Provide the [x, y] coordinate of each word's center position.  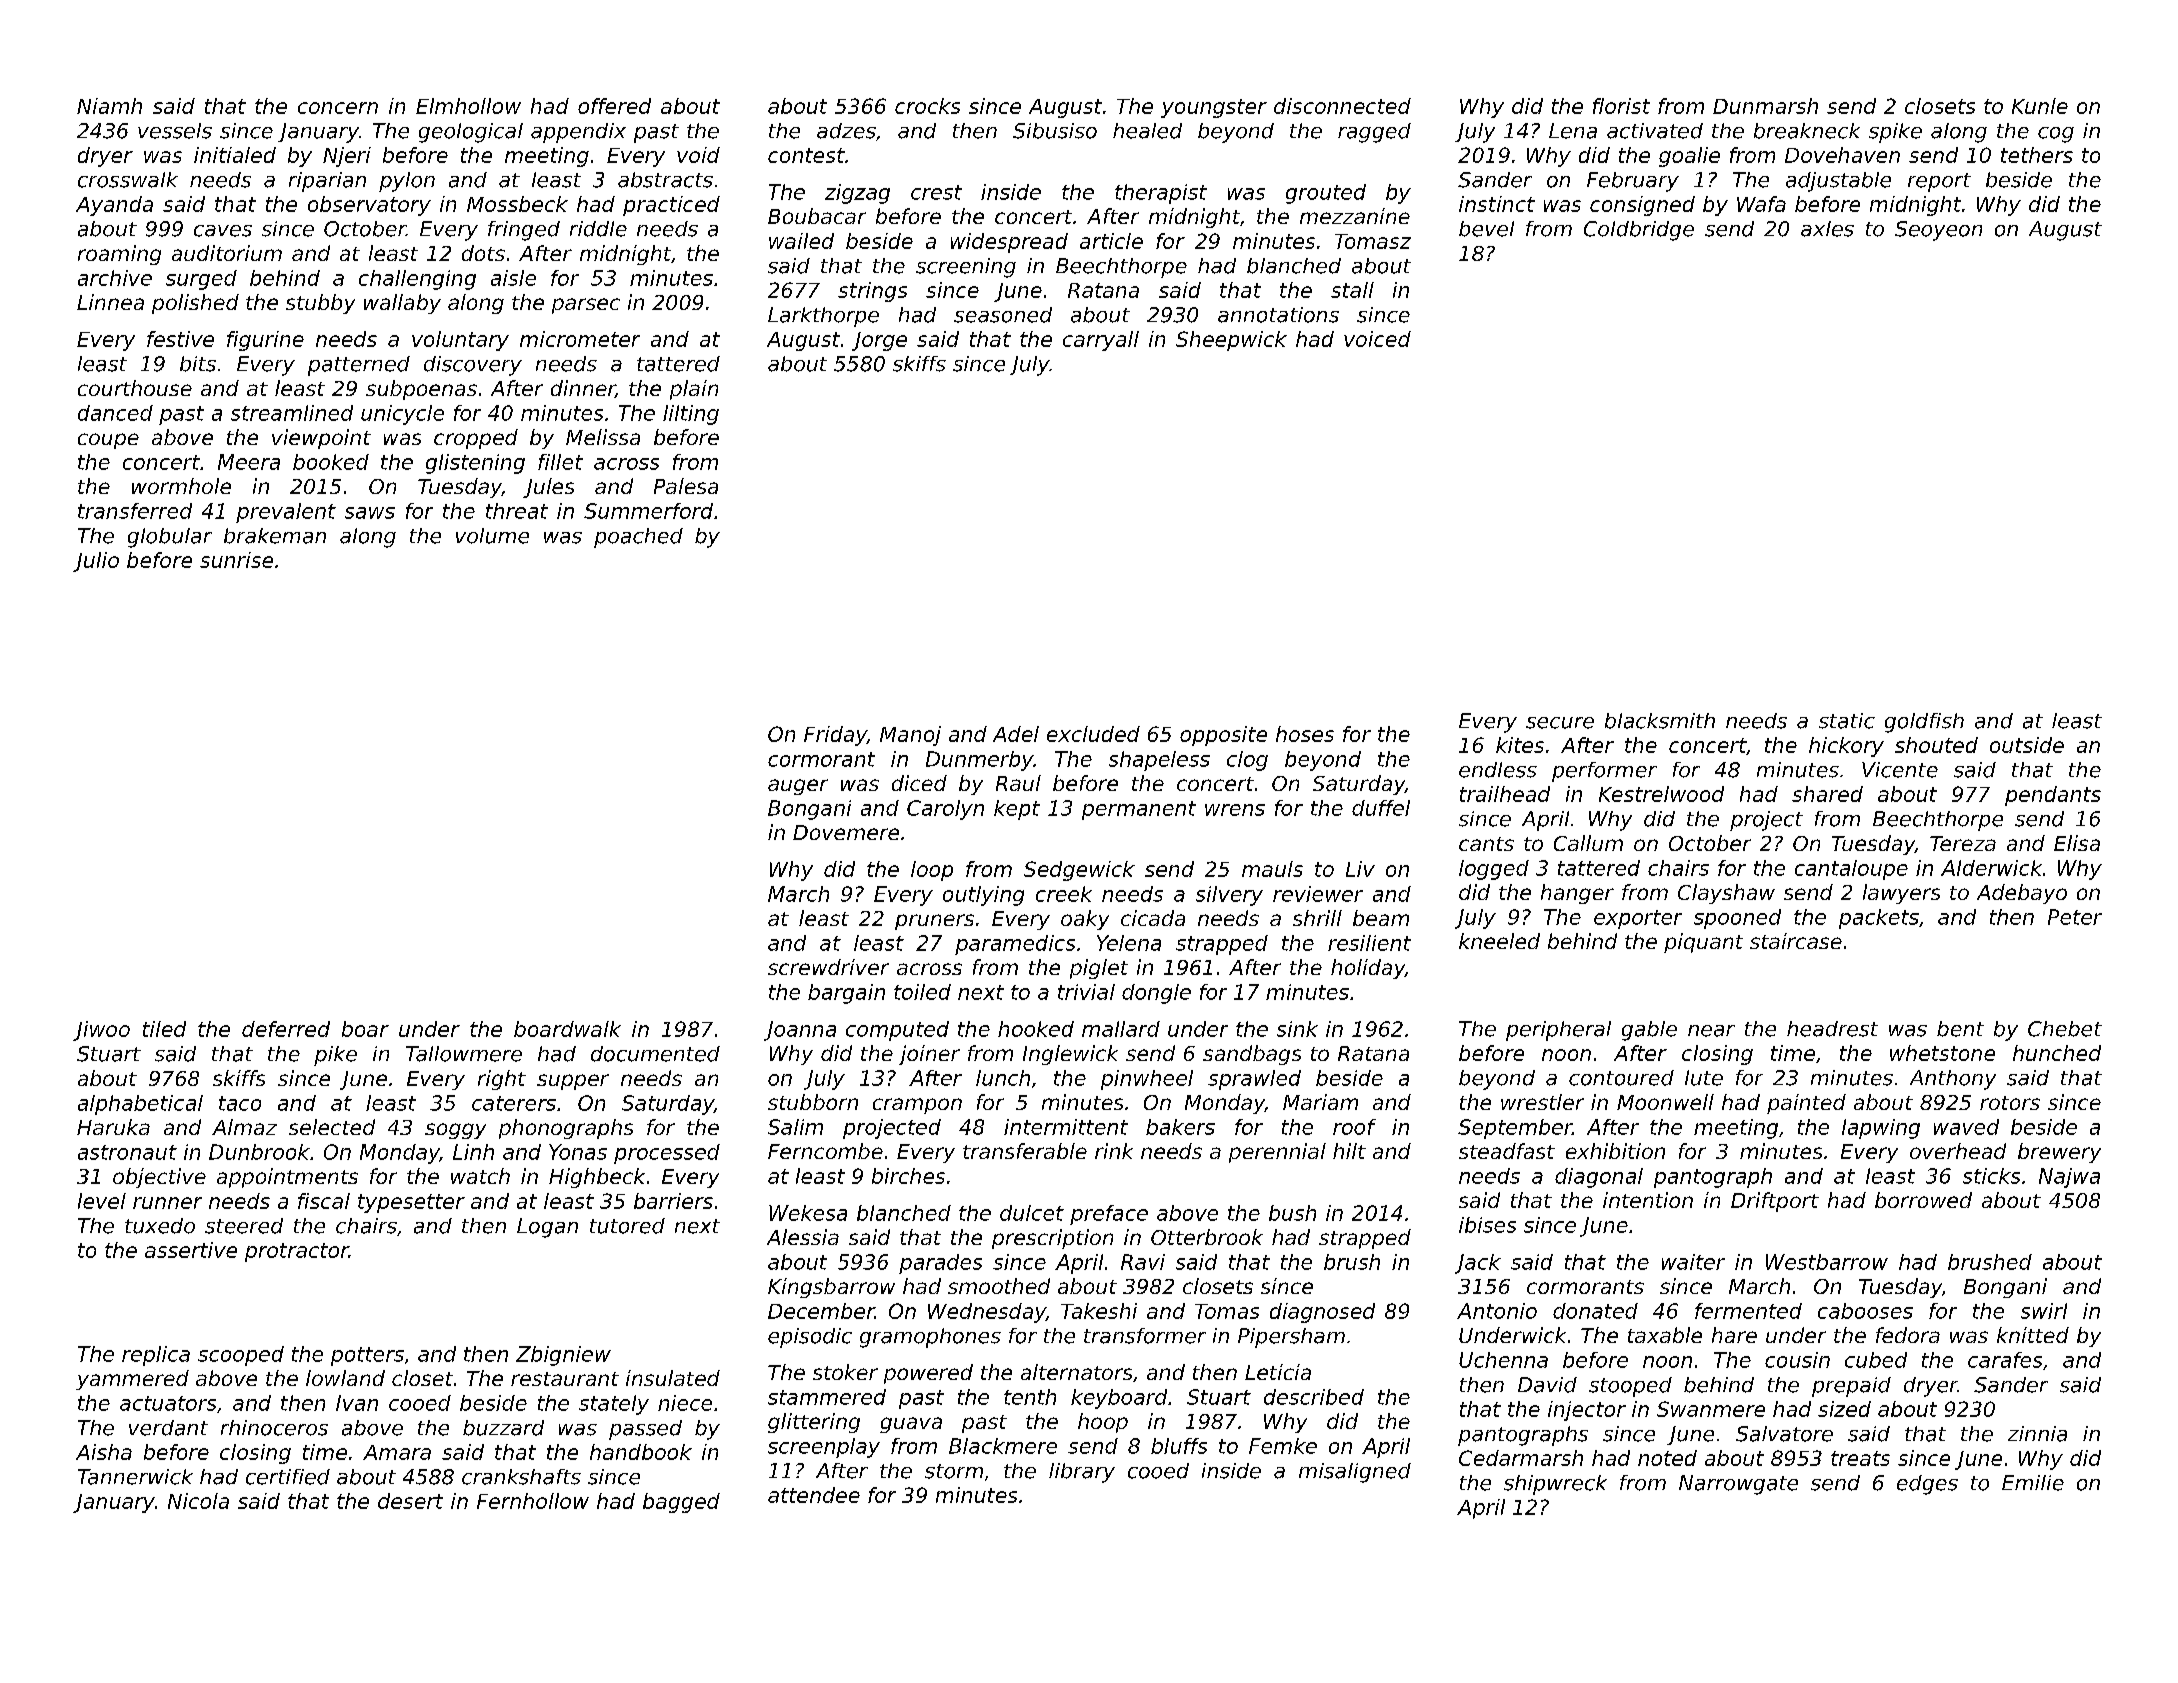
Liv [1360, 869]
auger [798, 787]
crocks [927, 106]
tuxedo [160, 1226]
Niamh [109, 106]
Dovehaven [1842, 155]
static [1847, 721]
